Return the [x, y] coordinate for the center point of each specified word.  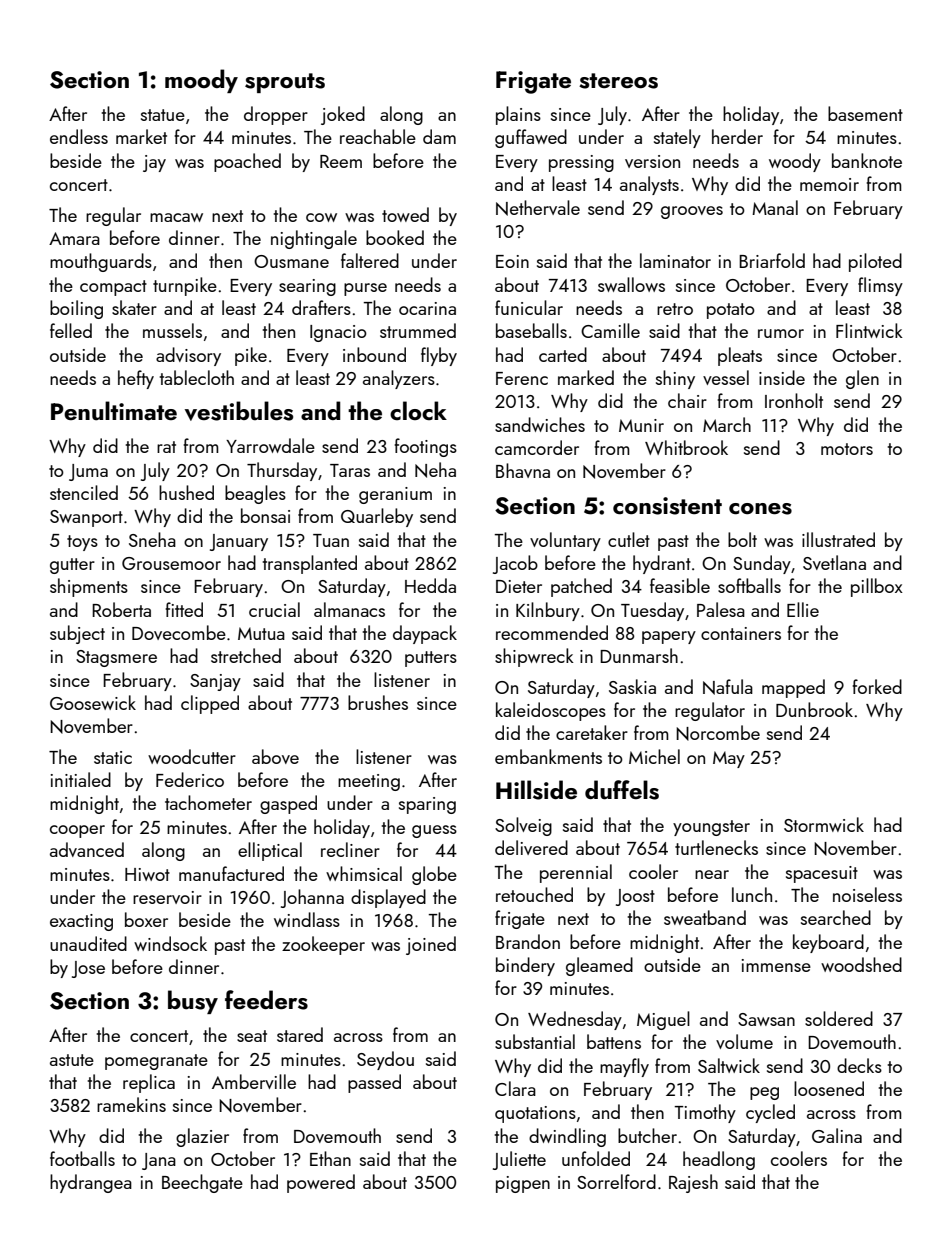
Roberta [121, 609]
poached [247, 162]
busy [193, 1002]
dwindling [567, 1137]
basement [865, 113]
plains [518, 115]
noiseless [867, 894]
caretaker [592, 732]
